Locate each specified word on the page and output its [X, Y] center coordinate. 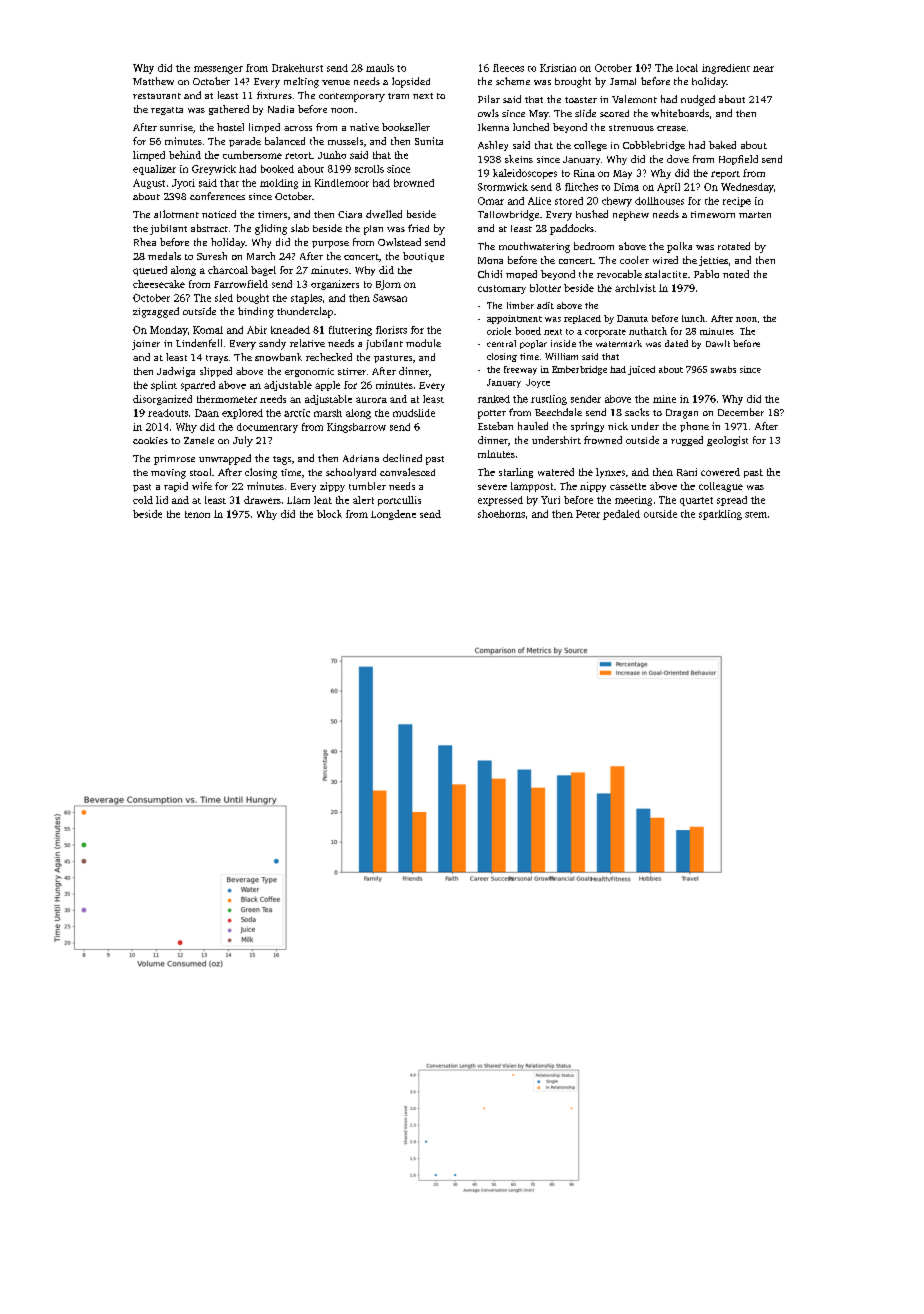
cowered [720, 472]
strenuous [631, 128]
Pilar [489, 99]
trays [217, 359]
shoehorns [501, 514]
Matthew [153, 81]
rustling [549, 400]
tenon [197, 514]
